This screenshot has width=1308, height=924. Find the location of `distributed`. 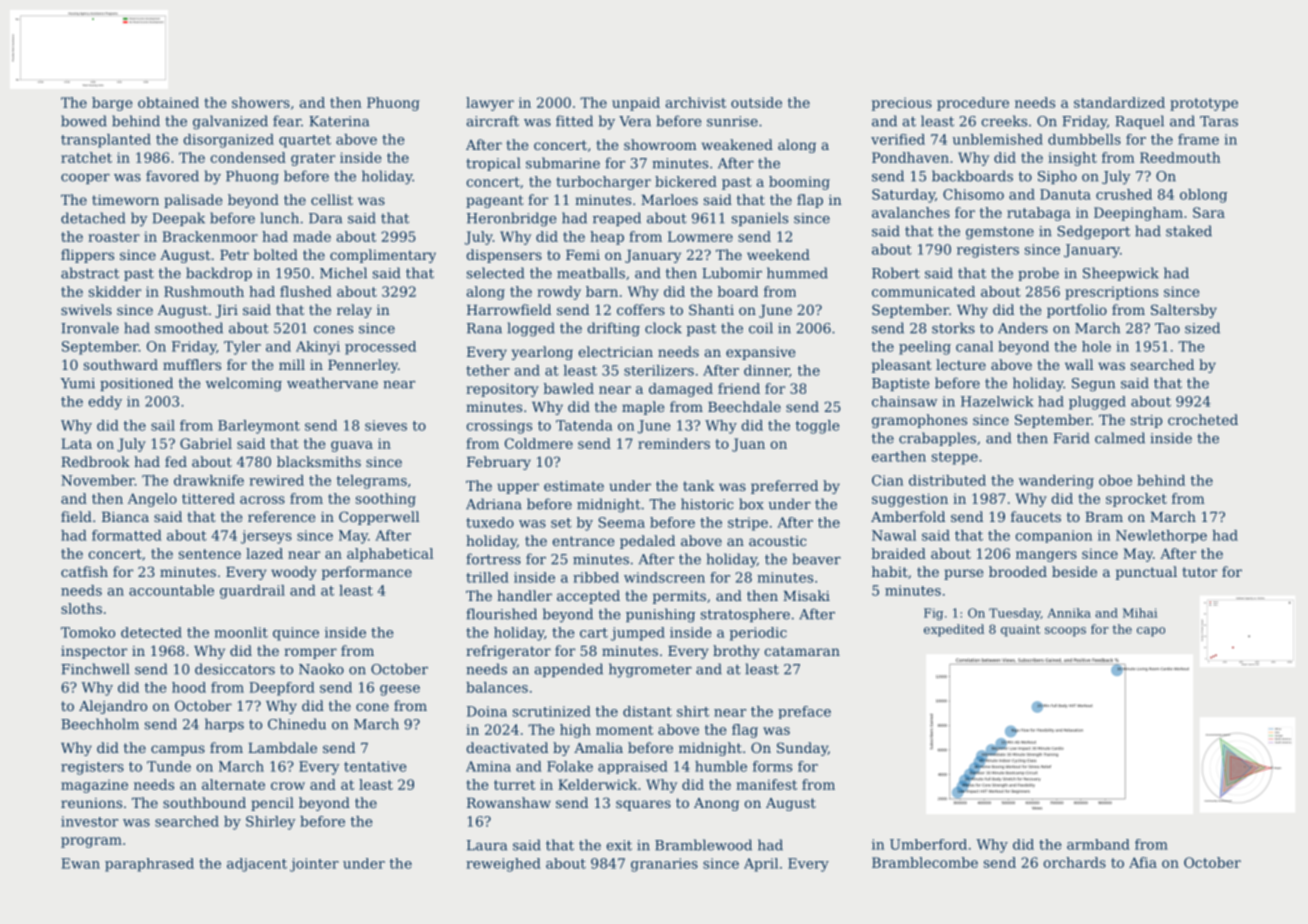

distributed is located at coordinates (947, 480).
